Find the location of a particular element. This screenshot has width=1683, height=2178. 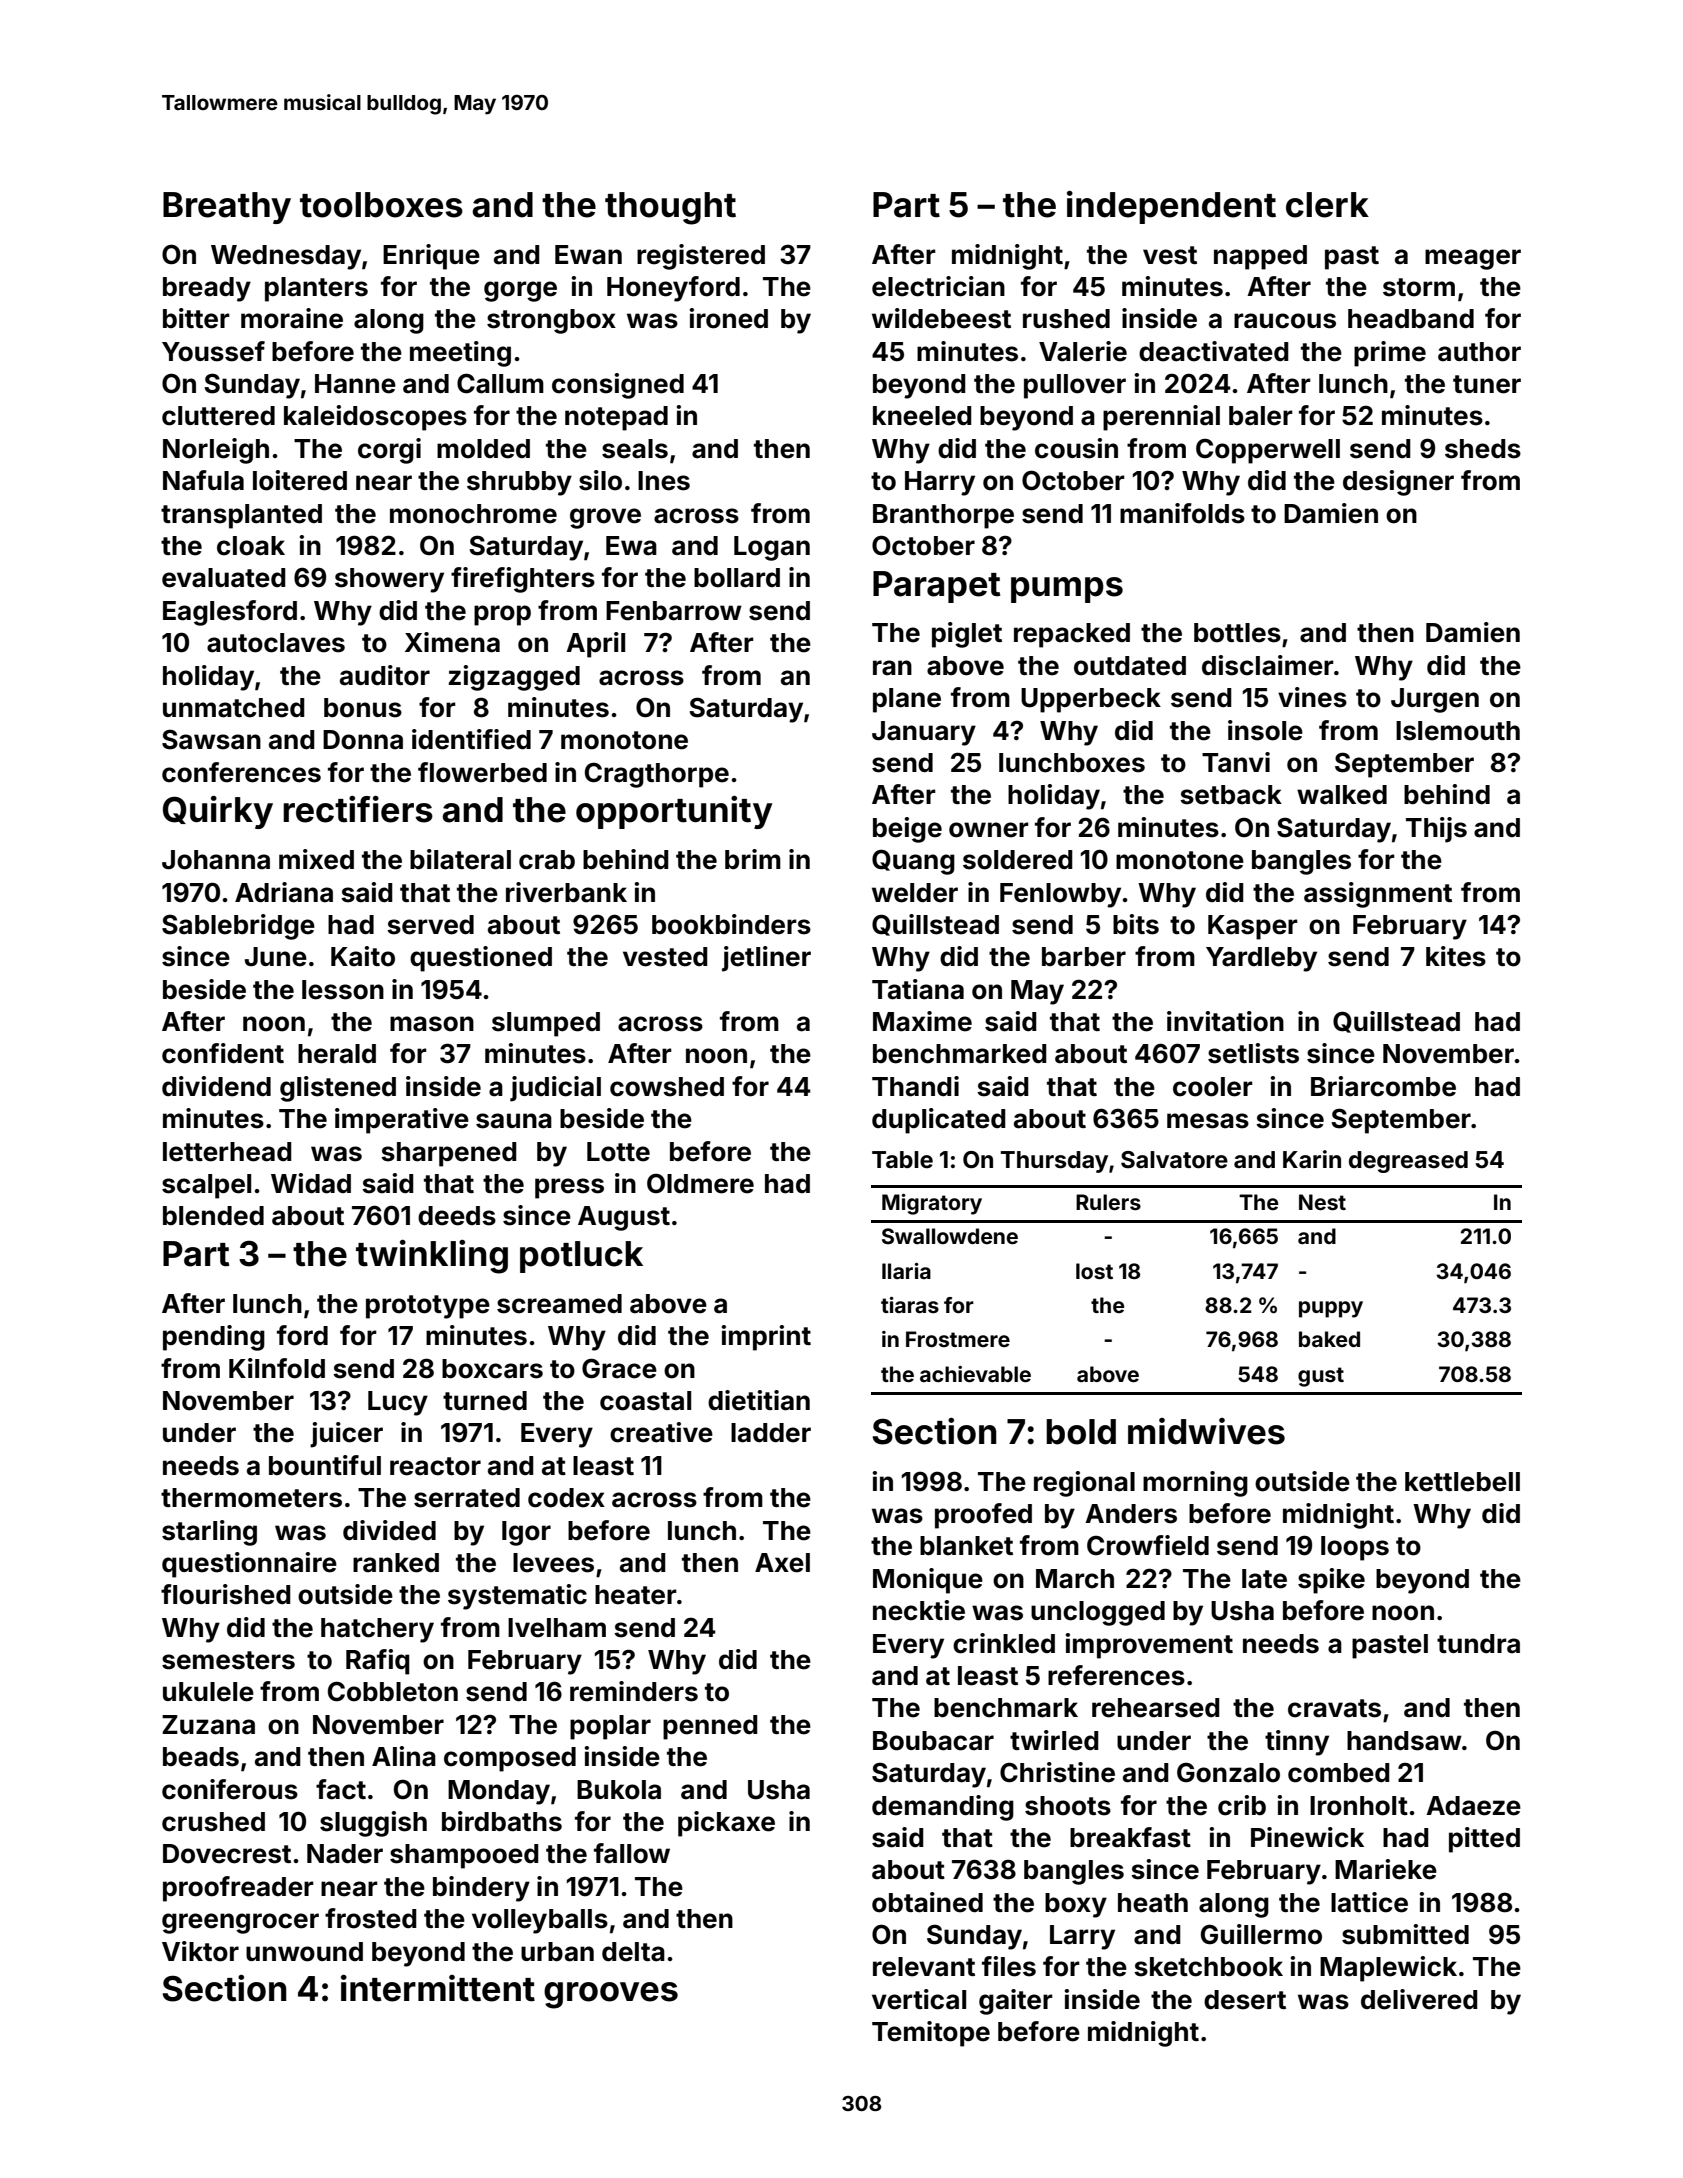

piglet is located at coordinates (967, 635).
